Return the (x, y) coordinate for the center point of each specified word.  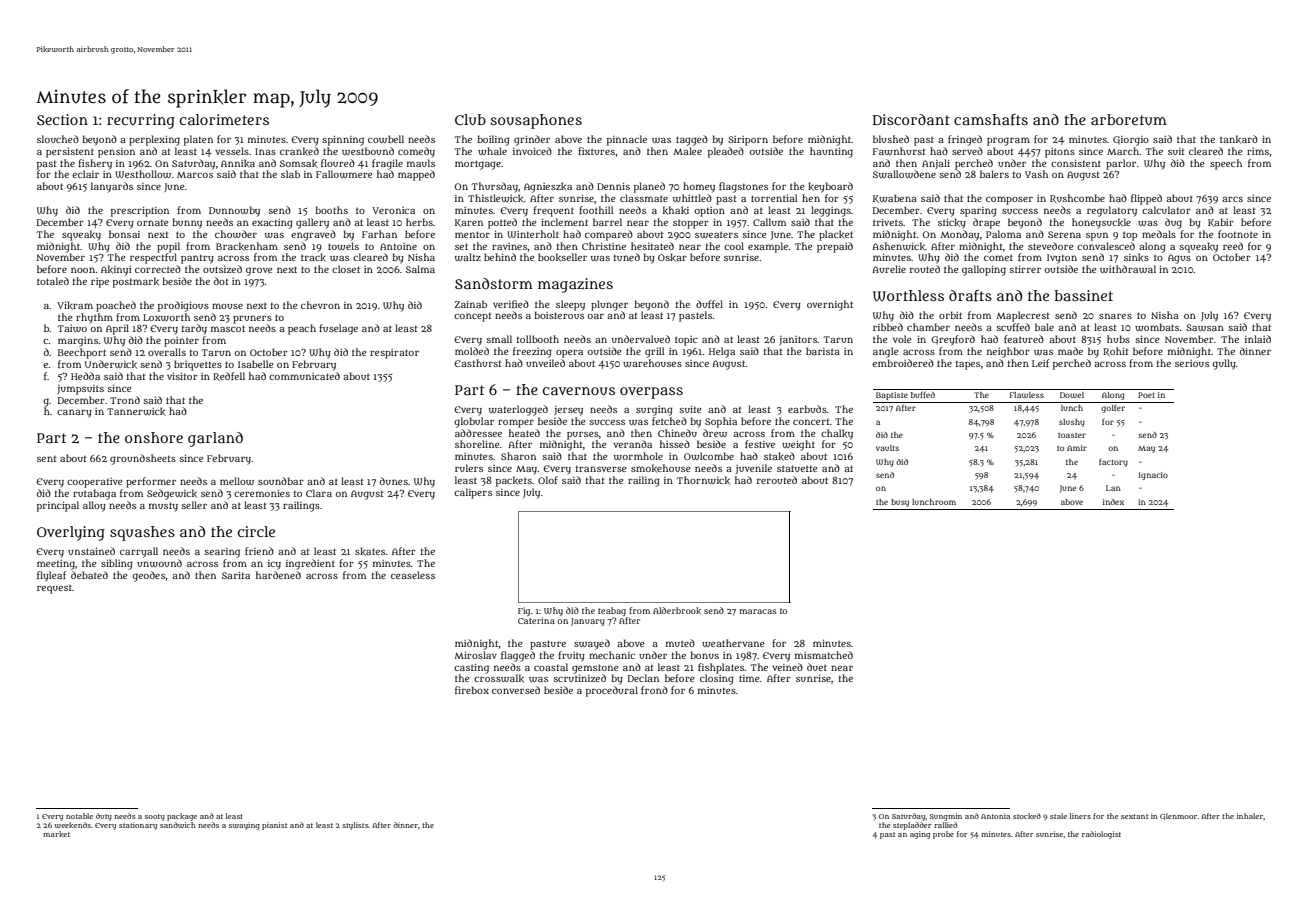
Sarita (236, 575)
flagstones (743, 187)
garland (215, 439)
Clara (319, 493)
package (182, 817)
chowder (236, 234)
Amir (1077, 448)
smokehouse (660, 468)
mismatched (824, 655)
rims (1258, 151)
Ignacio (1153, 476)
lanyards (112, 187)
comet (998, 257)
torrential (774, 198)
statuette (797, 468)
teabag (612, 611)
